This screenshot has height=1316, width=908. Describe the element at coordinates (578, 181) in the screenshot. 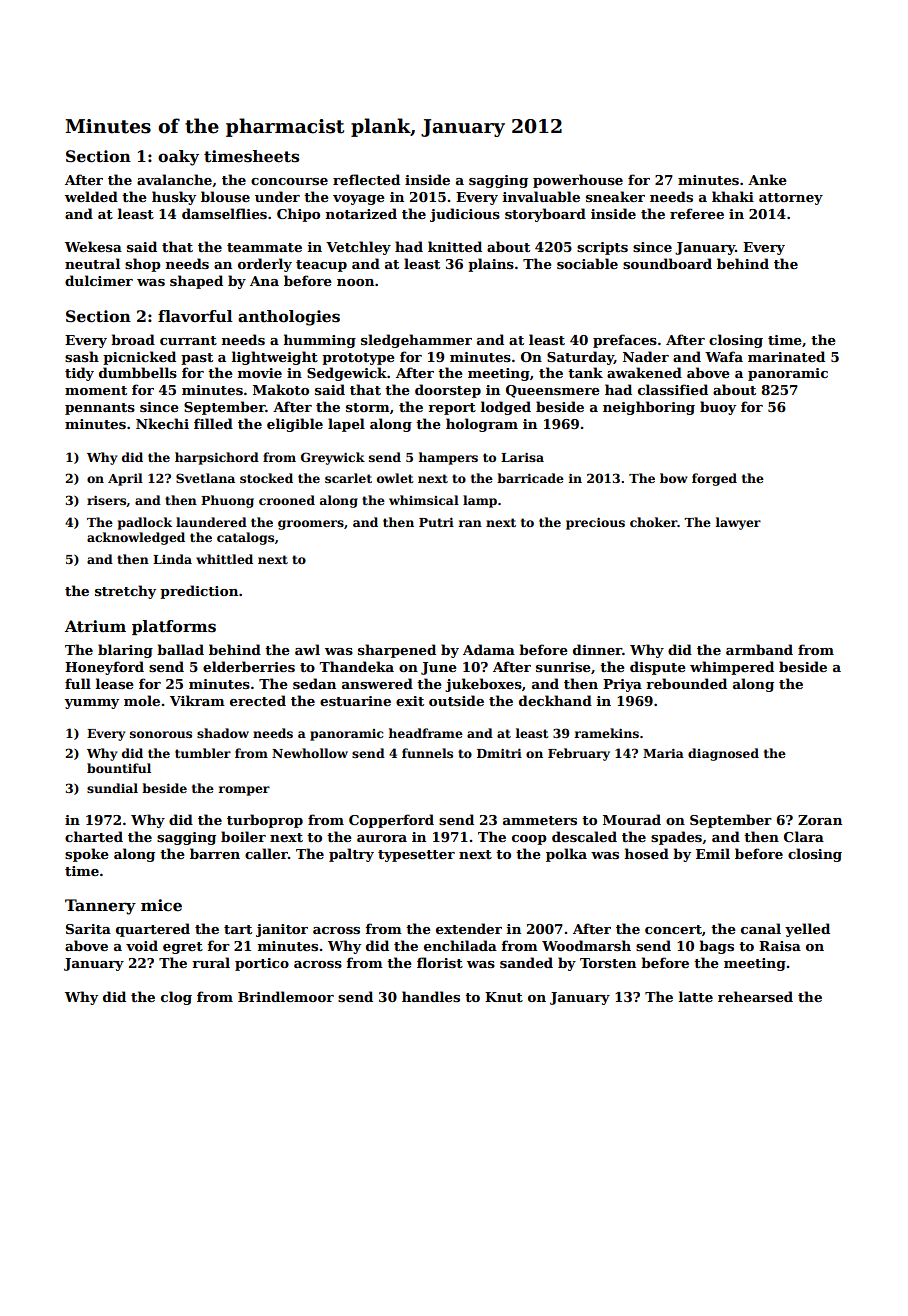

I see `powerhouse` at that location.
